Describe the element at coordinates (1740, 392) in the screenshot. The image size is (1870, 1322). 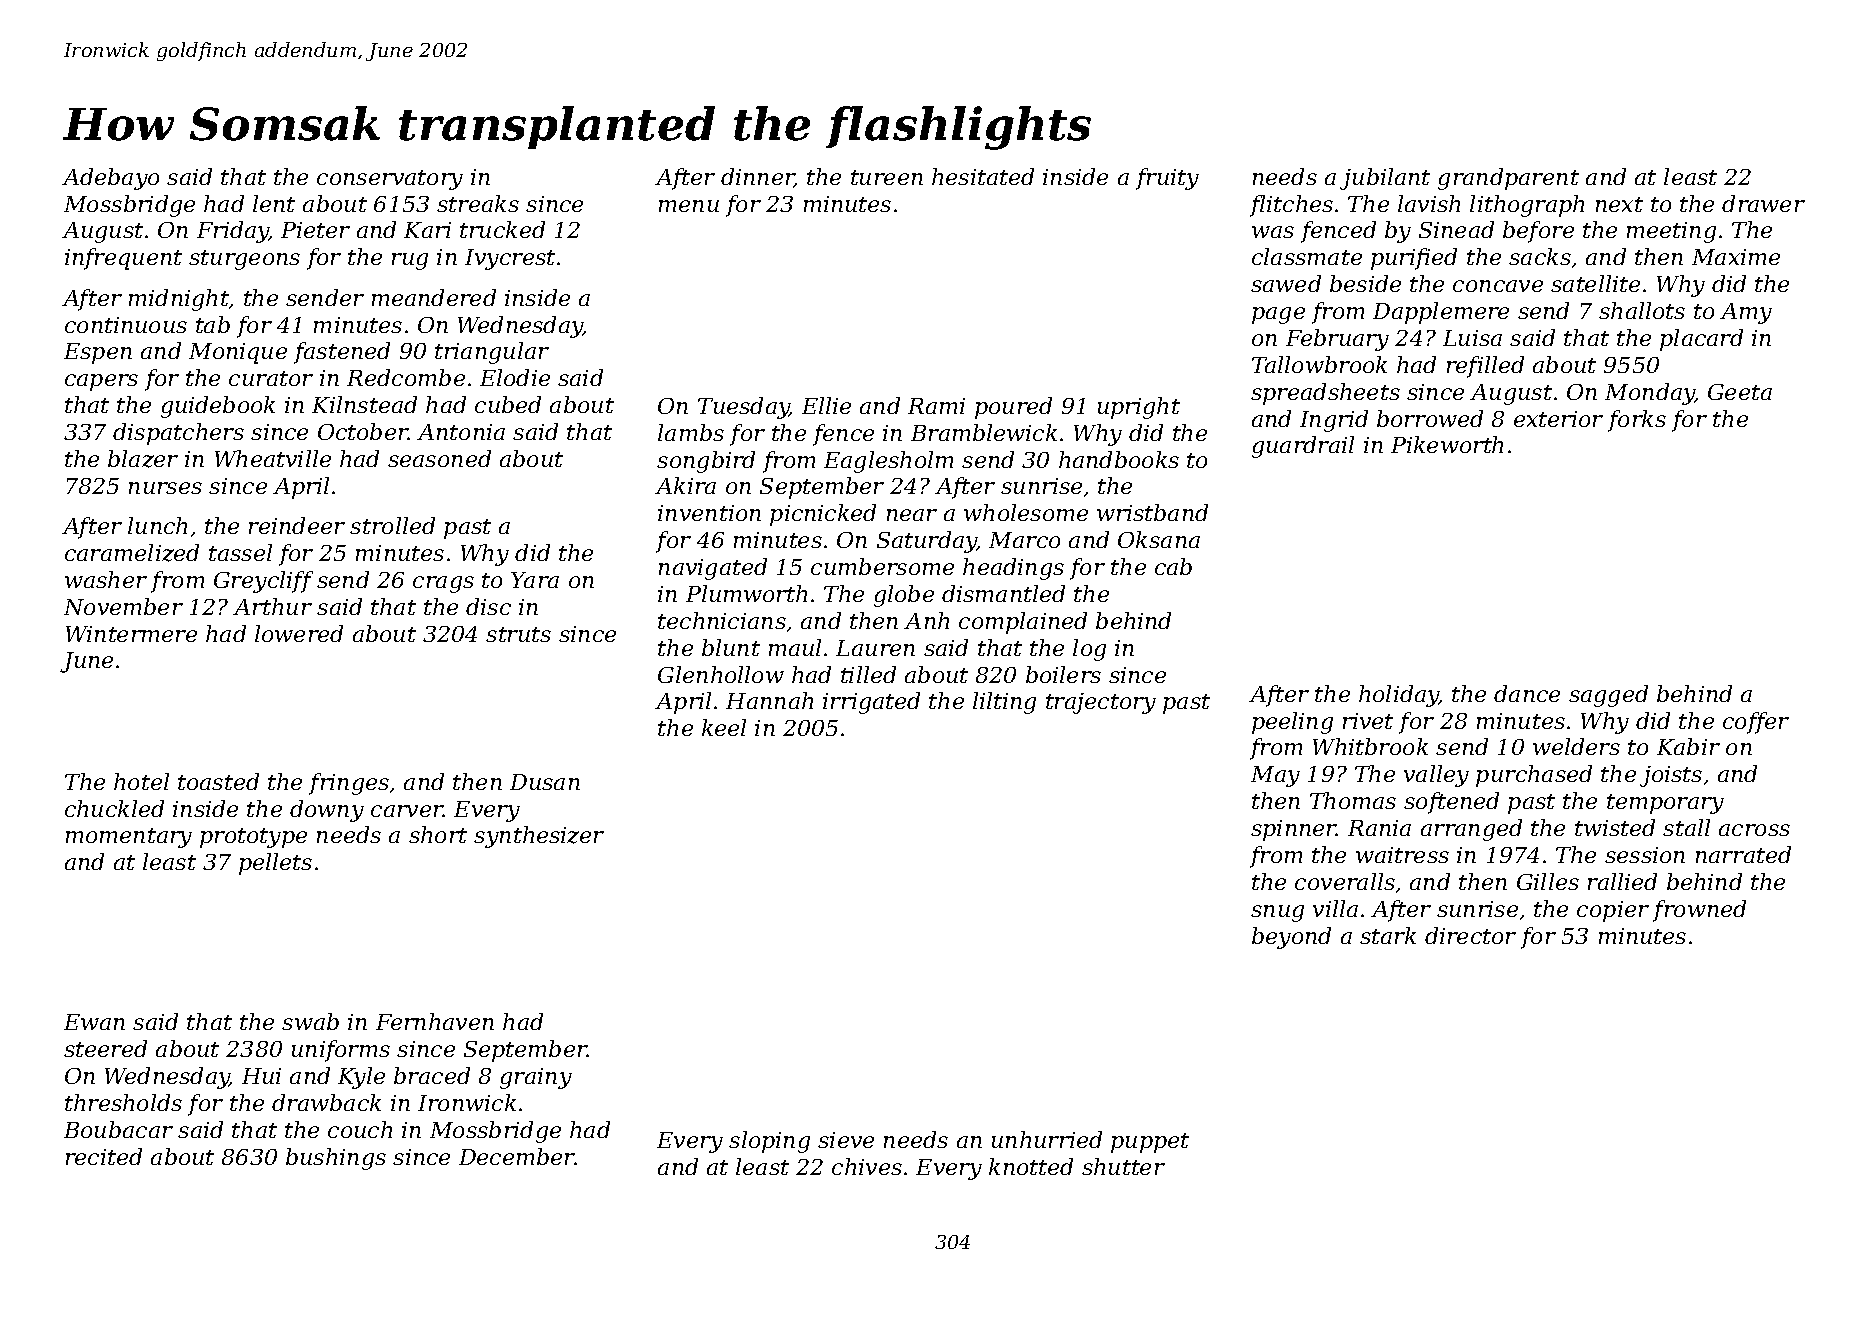
I see `Geeta` at that location.
